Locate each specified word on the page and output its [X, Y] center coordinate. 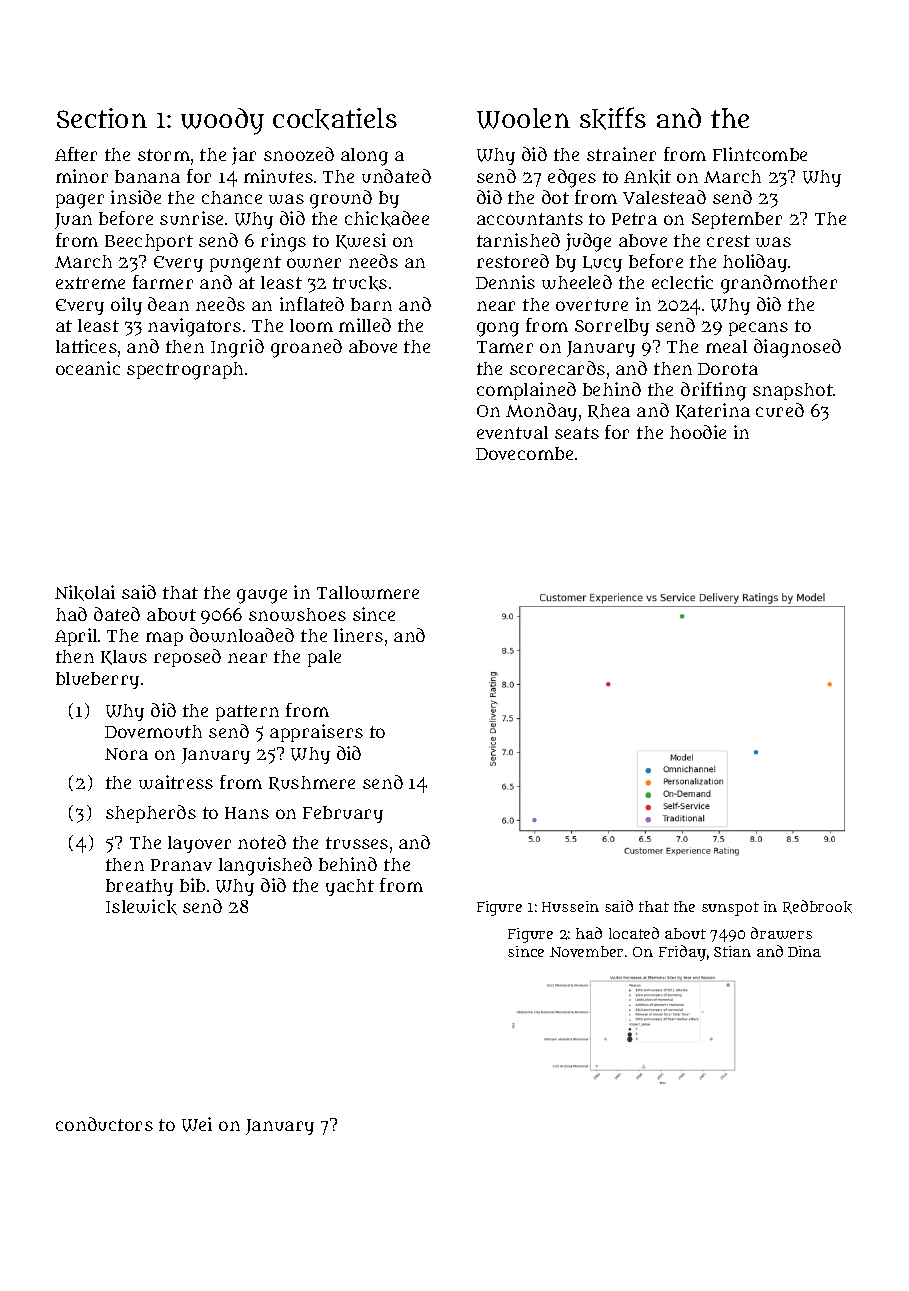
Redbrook [817, 907]
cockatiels [335, 119]
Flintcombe [760, 154]
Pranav [181, 865]
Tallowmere [368, 592]
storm [164, 155]
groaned [306, 348]
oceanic [88, 368]
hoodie [698, 432]
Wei [197, 1124]
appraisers [316, 733]
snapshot [793, 391]
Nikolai [85, 593]
